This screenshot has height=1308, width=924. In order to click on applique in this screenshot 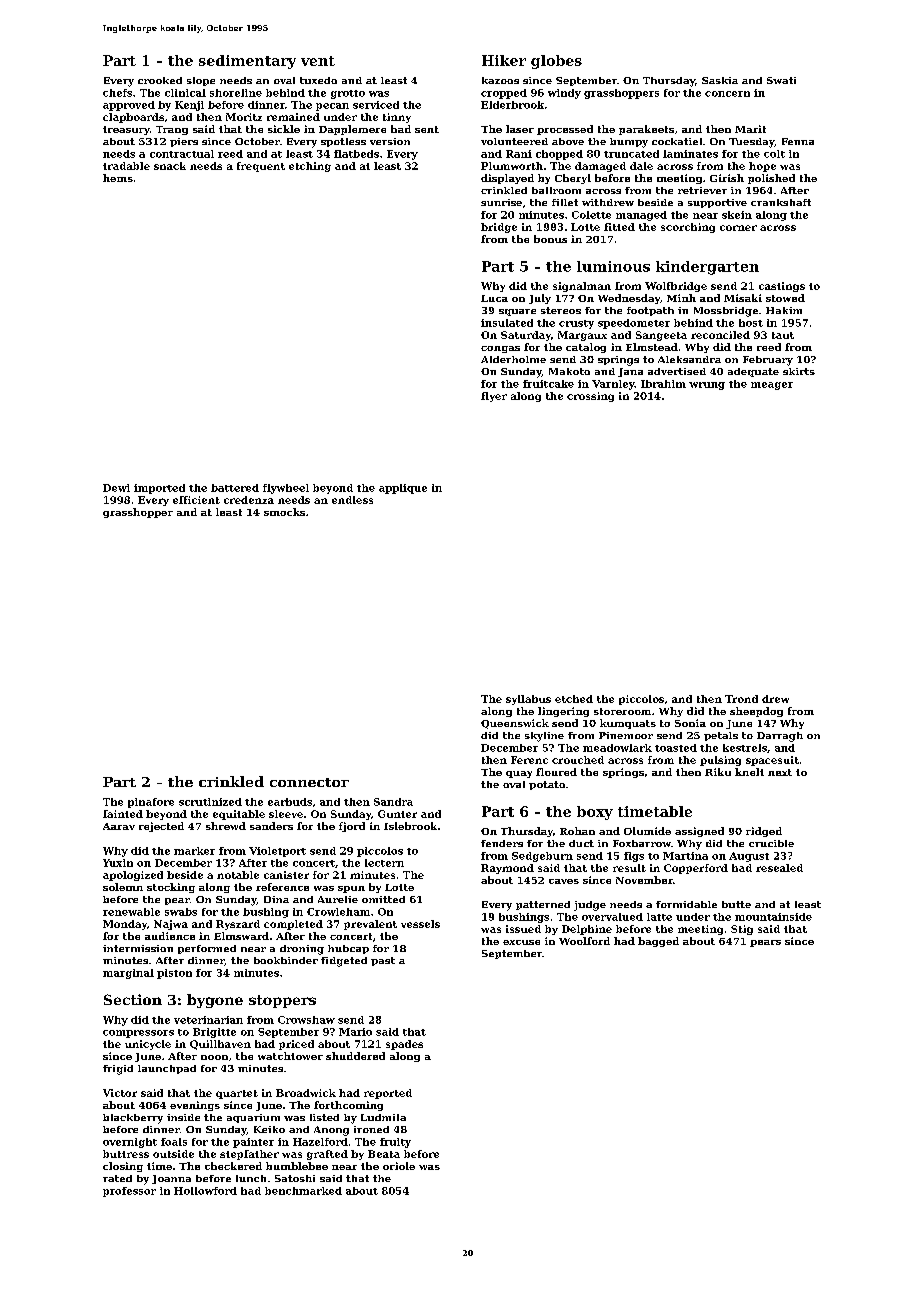, I will do `click(403, 489)`.
